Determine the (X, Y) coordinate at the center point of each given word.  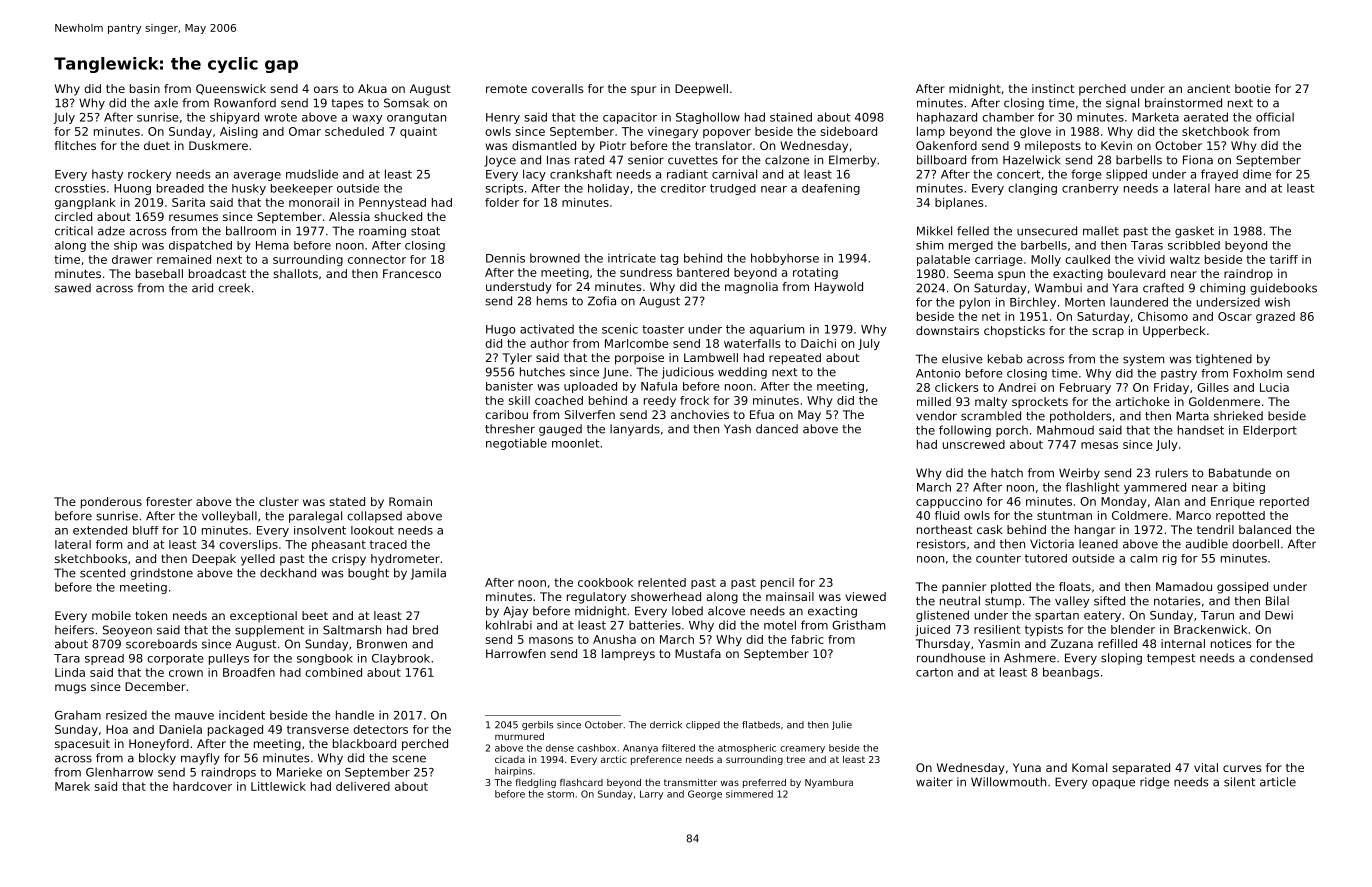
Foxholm (1257, 373)
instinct (1053, 88)
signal (1122, 104)
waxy (367, 119)
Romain (410, 501)
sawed (73, 288)
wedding (742, 373)
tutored (1046, 558)
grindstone (161, 574)
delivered (363, 786)
